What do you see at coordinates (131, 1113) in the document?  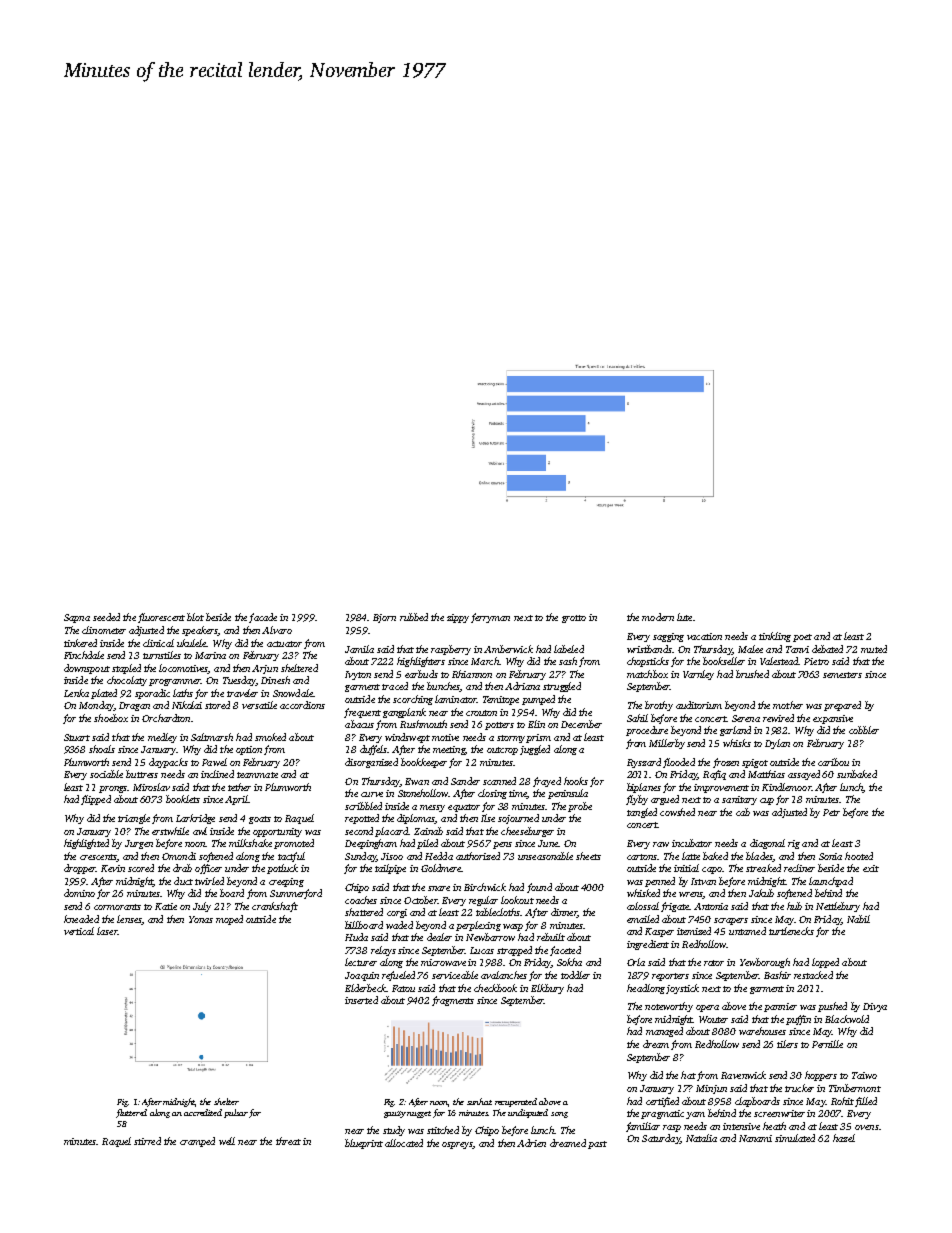 I see `fluttered` at bounding box center [131, 1113].
